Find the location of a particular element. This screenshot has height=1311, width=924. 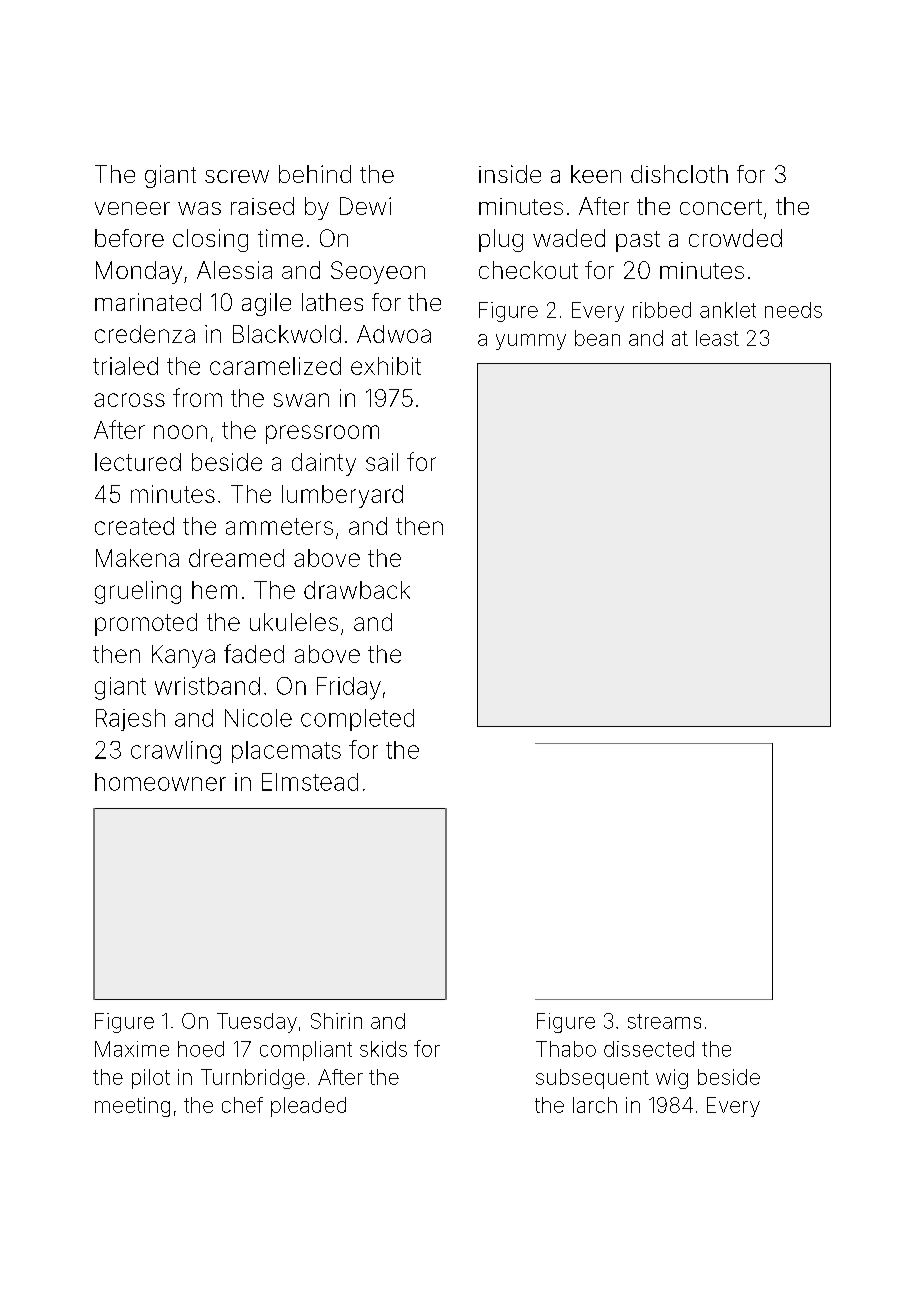

screw is located at coordinates (237, 176).
